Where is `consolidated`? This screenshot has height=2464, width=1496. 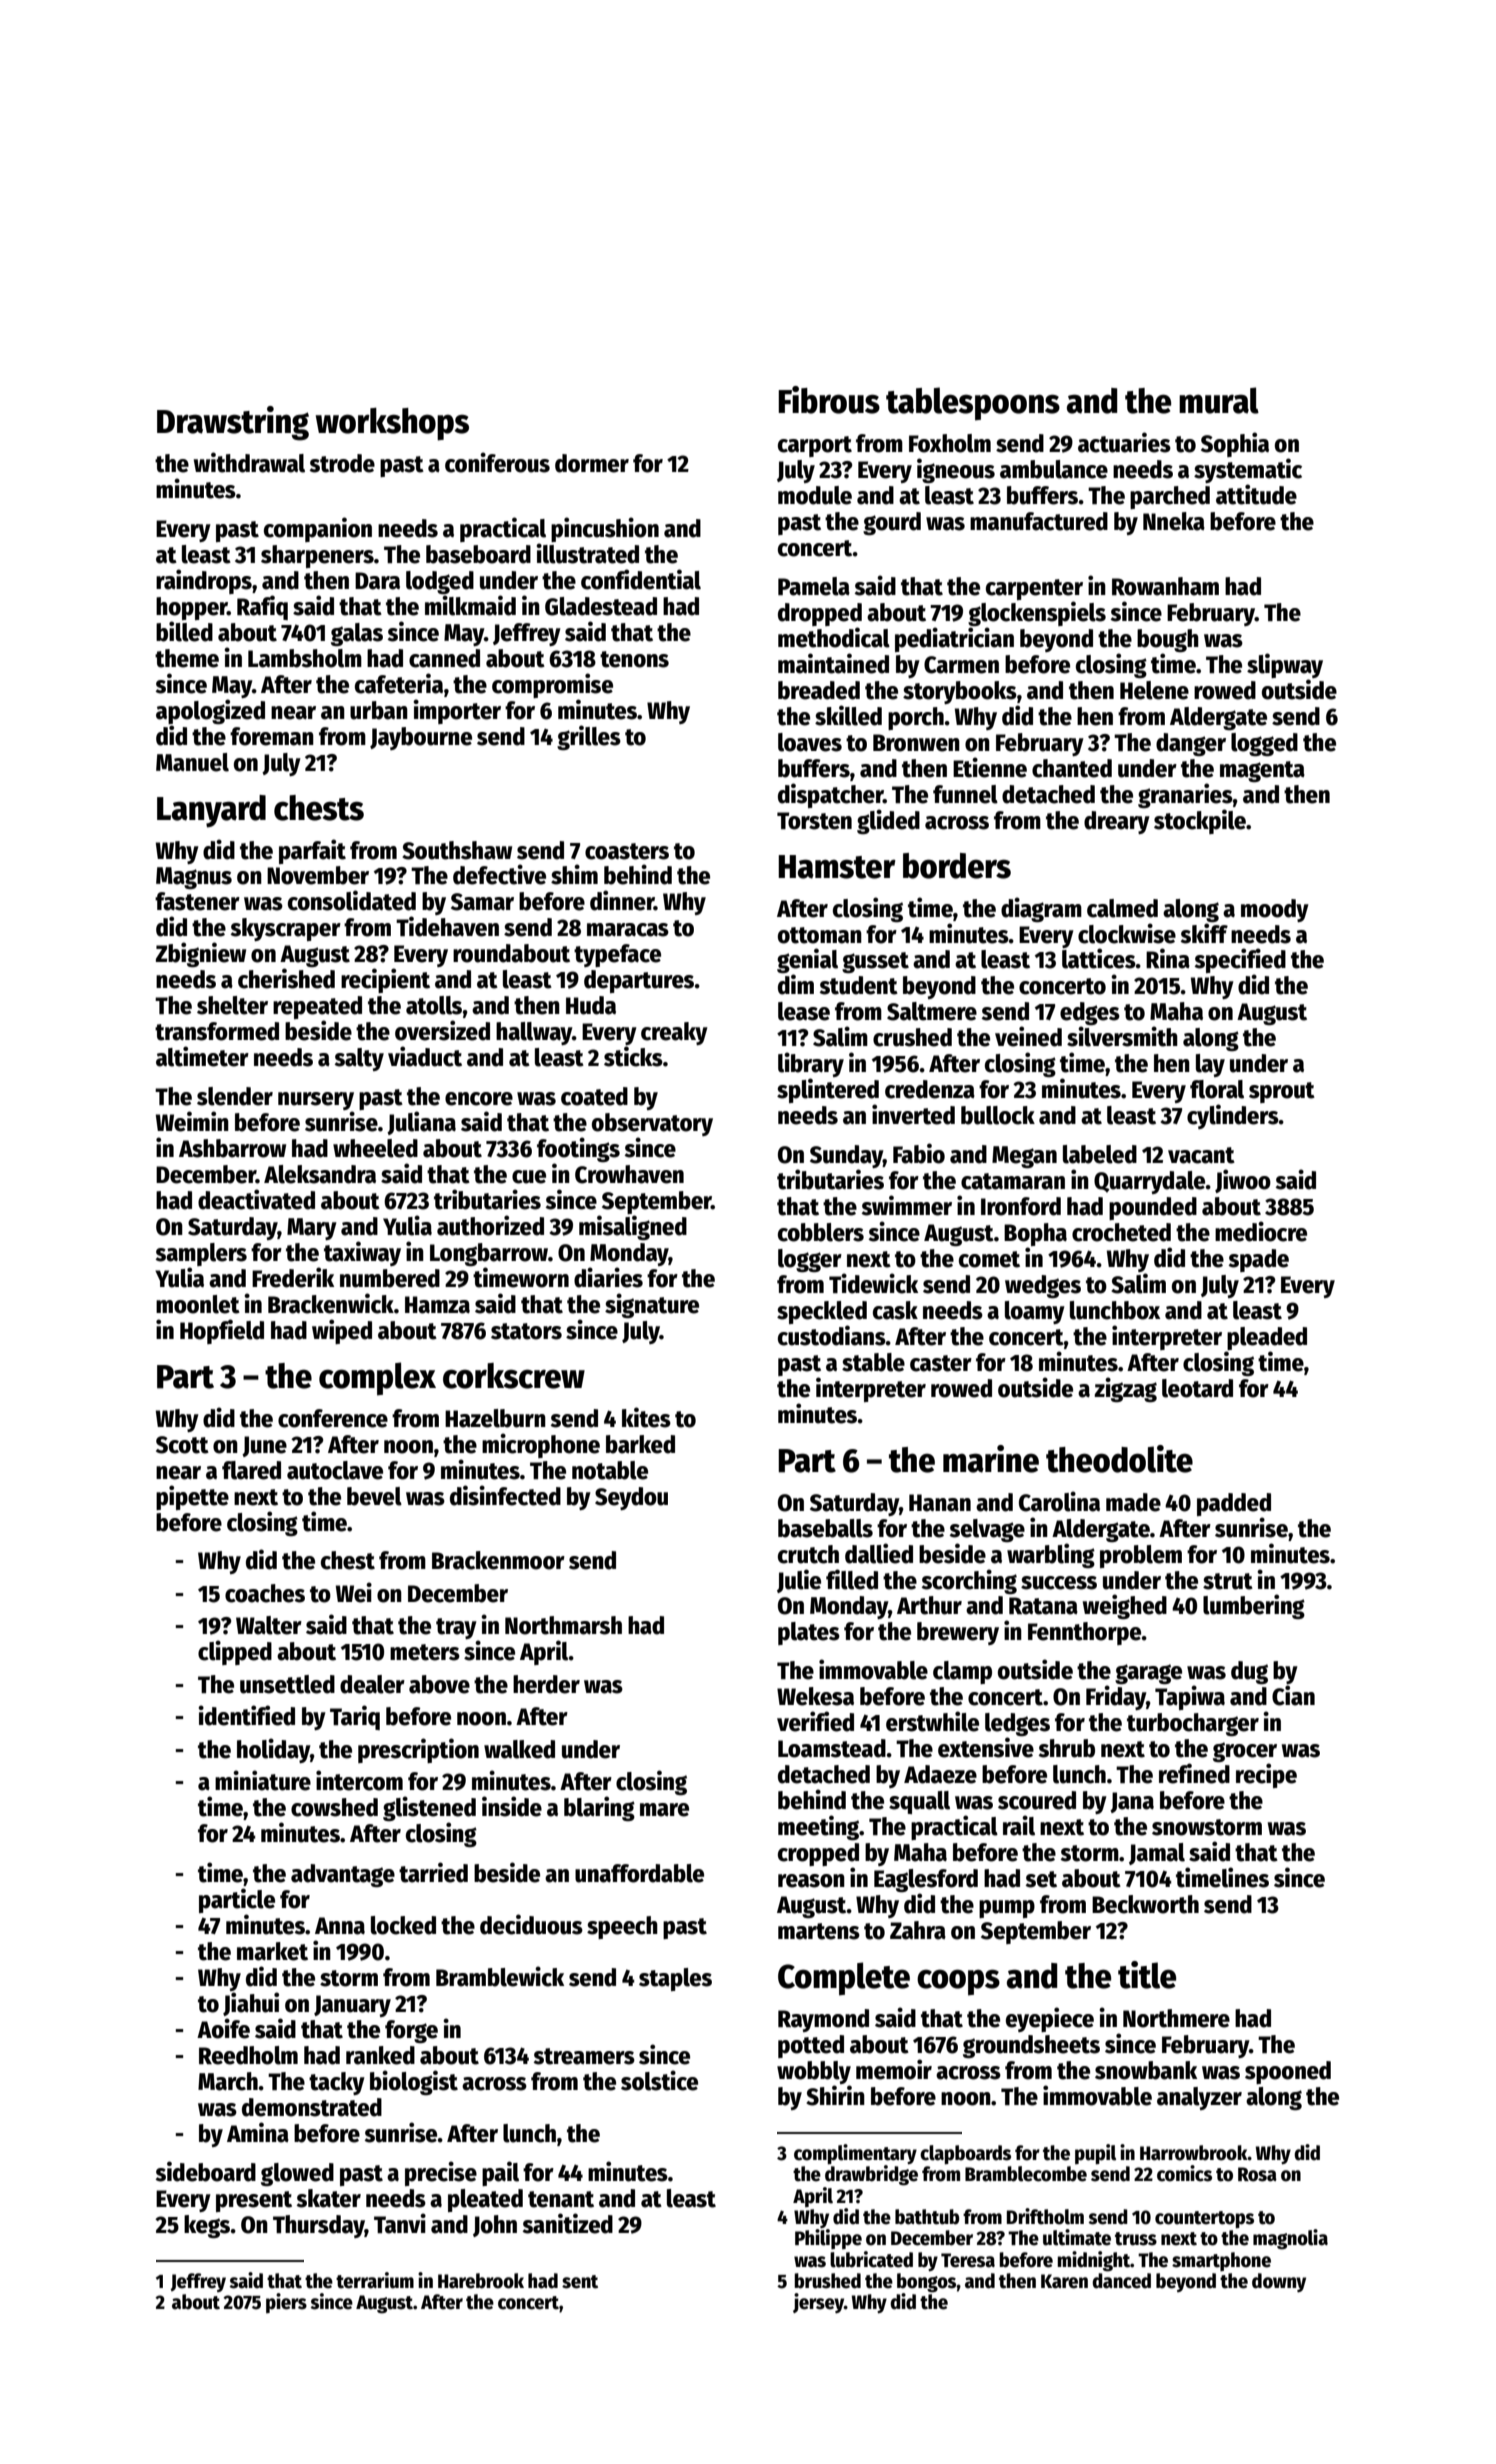 consolidated is located at coordinates (352, 900).
